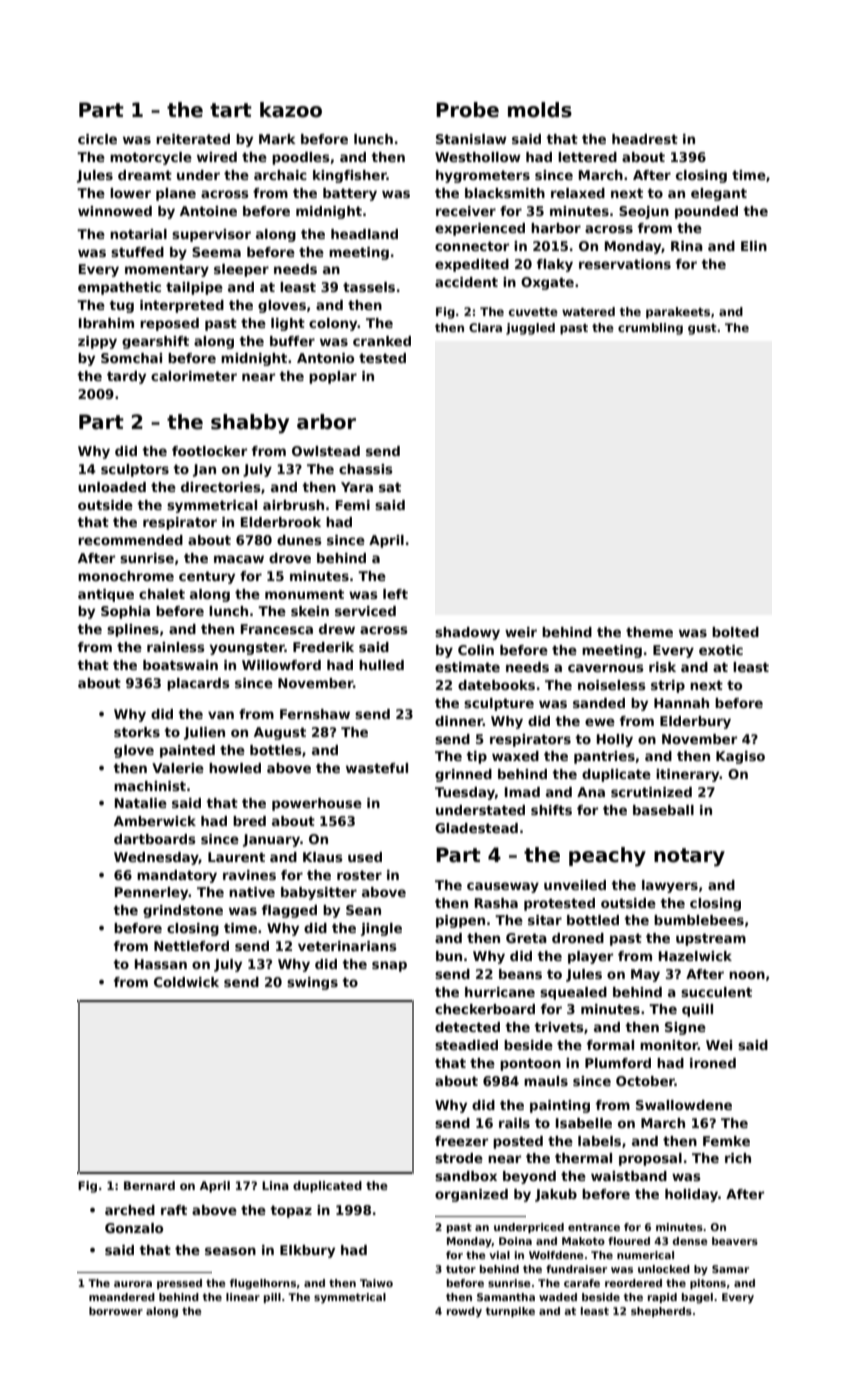 This image has height=1400, width=849. What do you see at coordinates (540, 110) in the image?
I see `molds` at bounding box center [540, 110].
